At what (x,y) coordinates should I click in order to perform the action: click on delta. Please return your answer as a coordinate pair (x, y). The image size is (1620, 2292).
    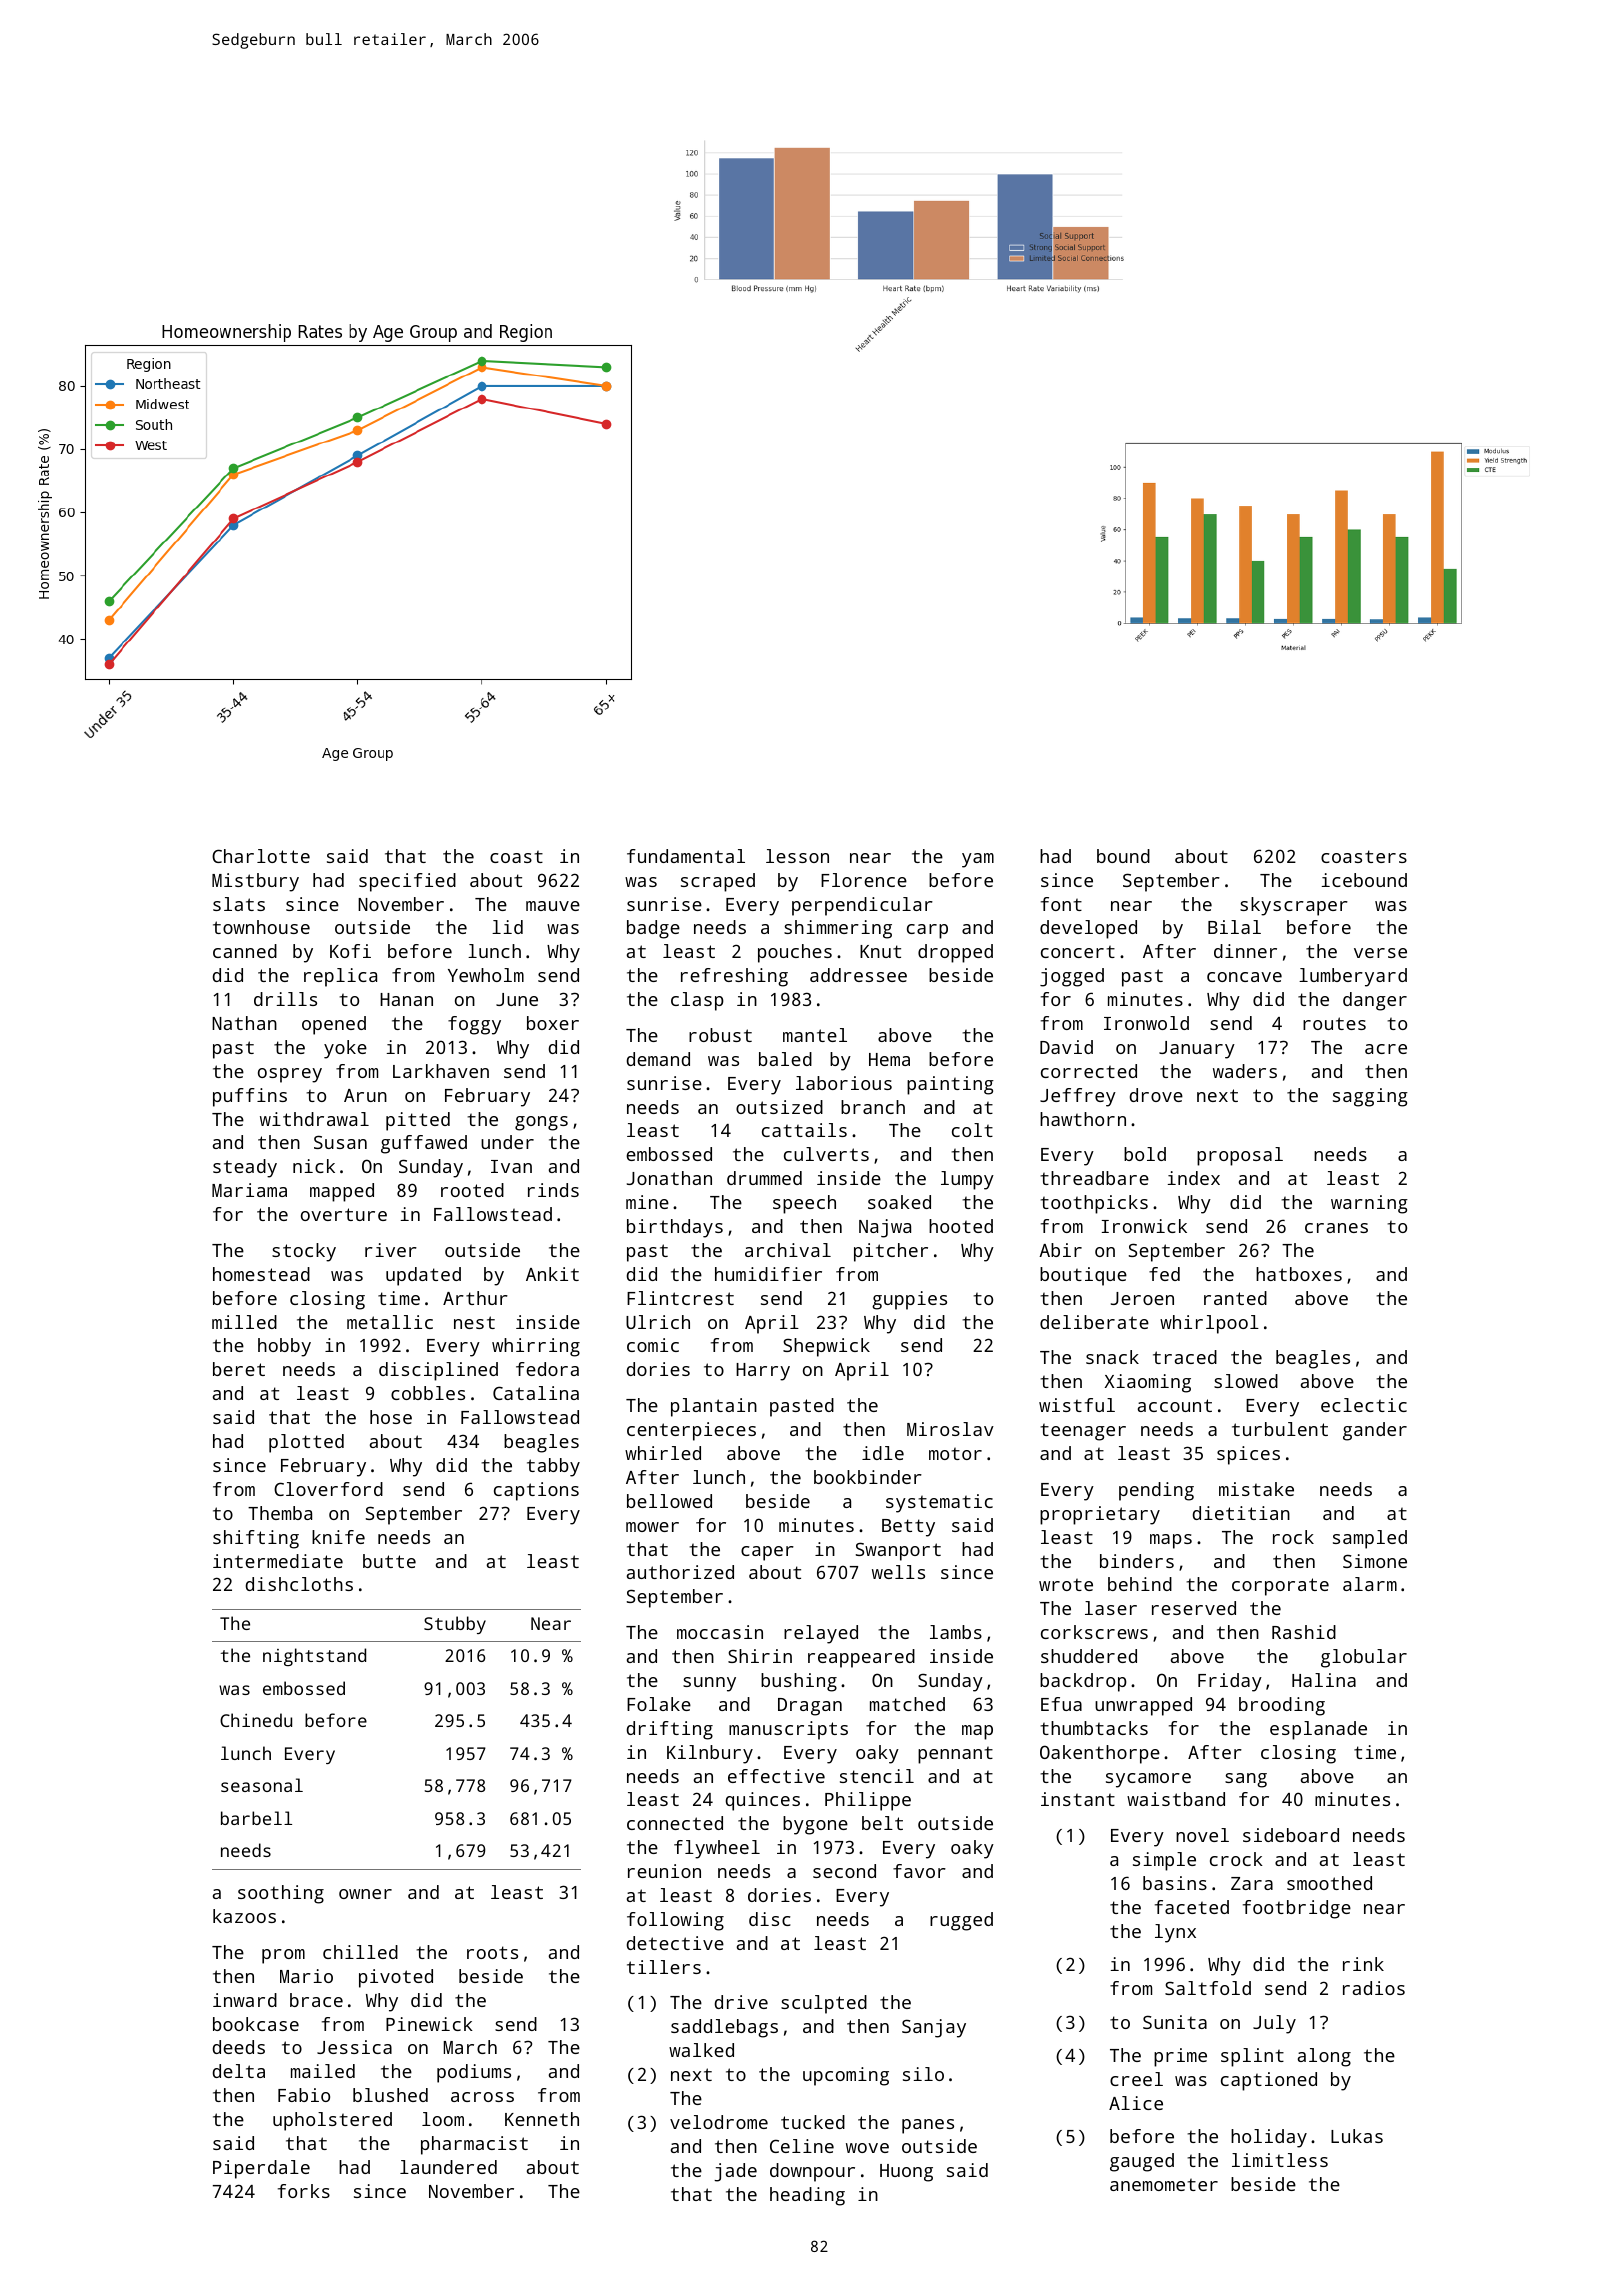
    Looking at the image, I should click on (239, 2071).
